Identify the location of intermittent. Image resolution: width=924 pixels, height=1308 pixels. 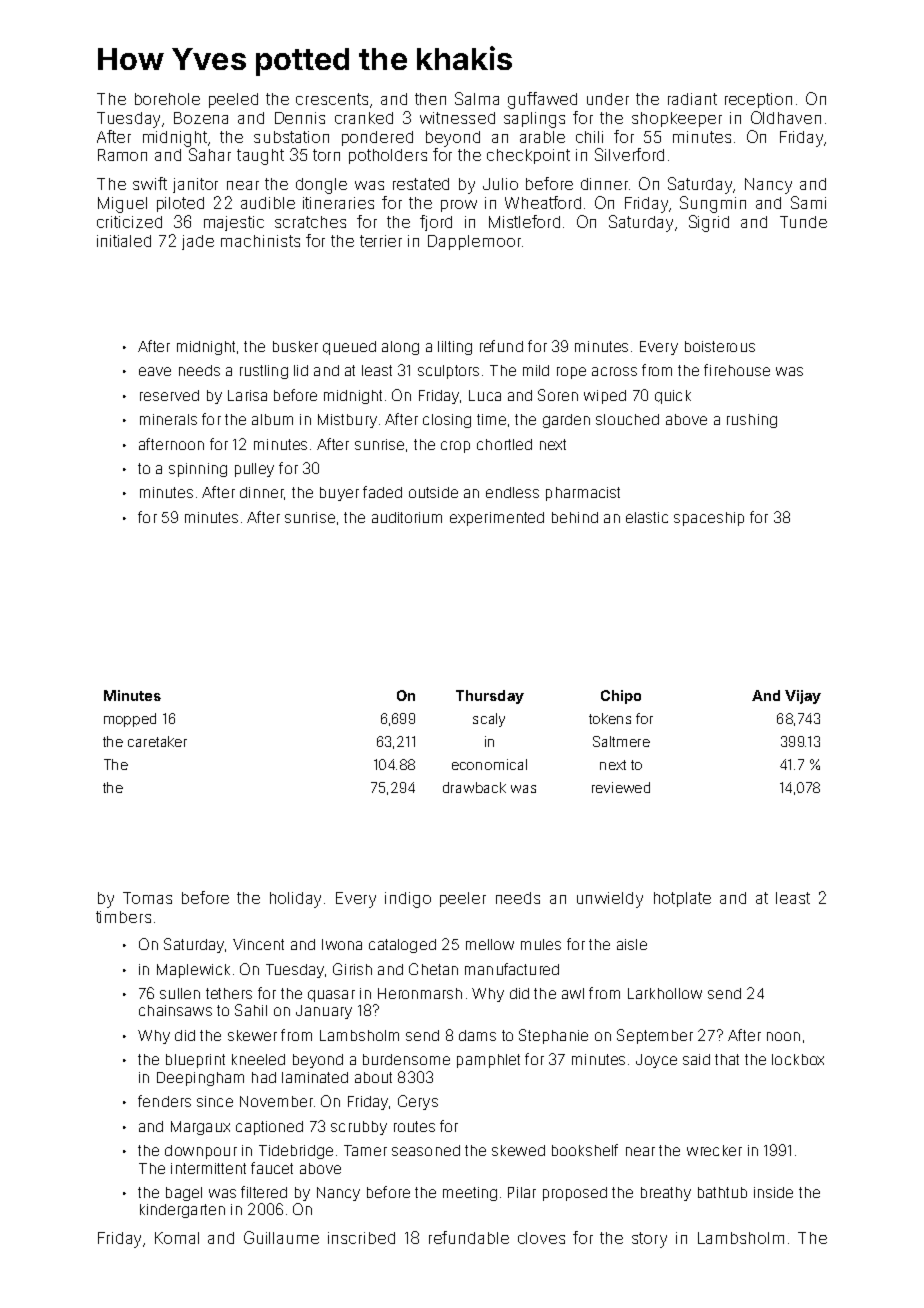
(208, 1168).
